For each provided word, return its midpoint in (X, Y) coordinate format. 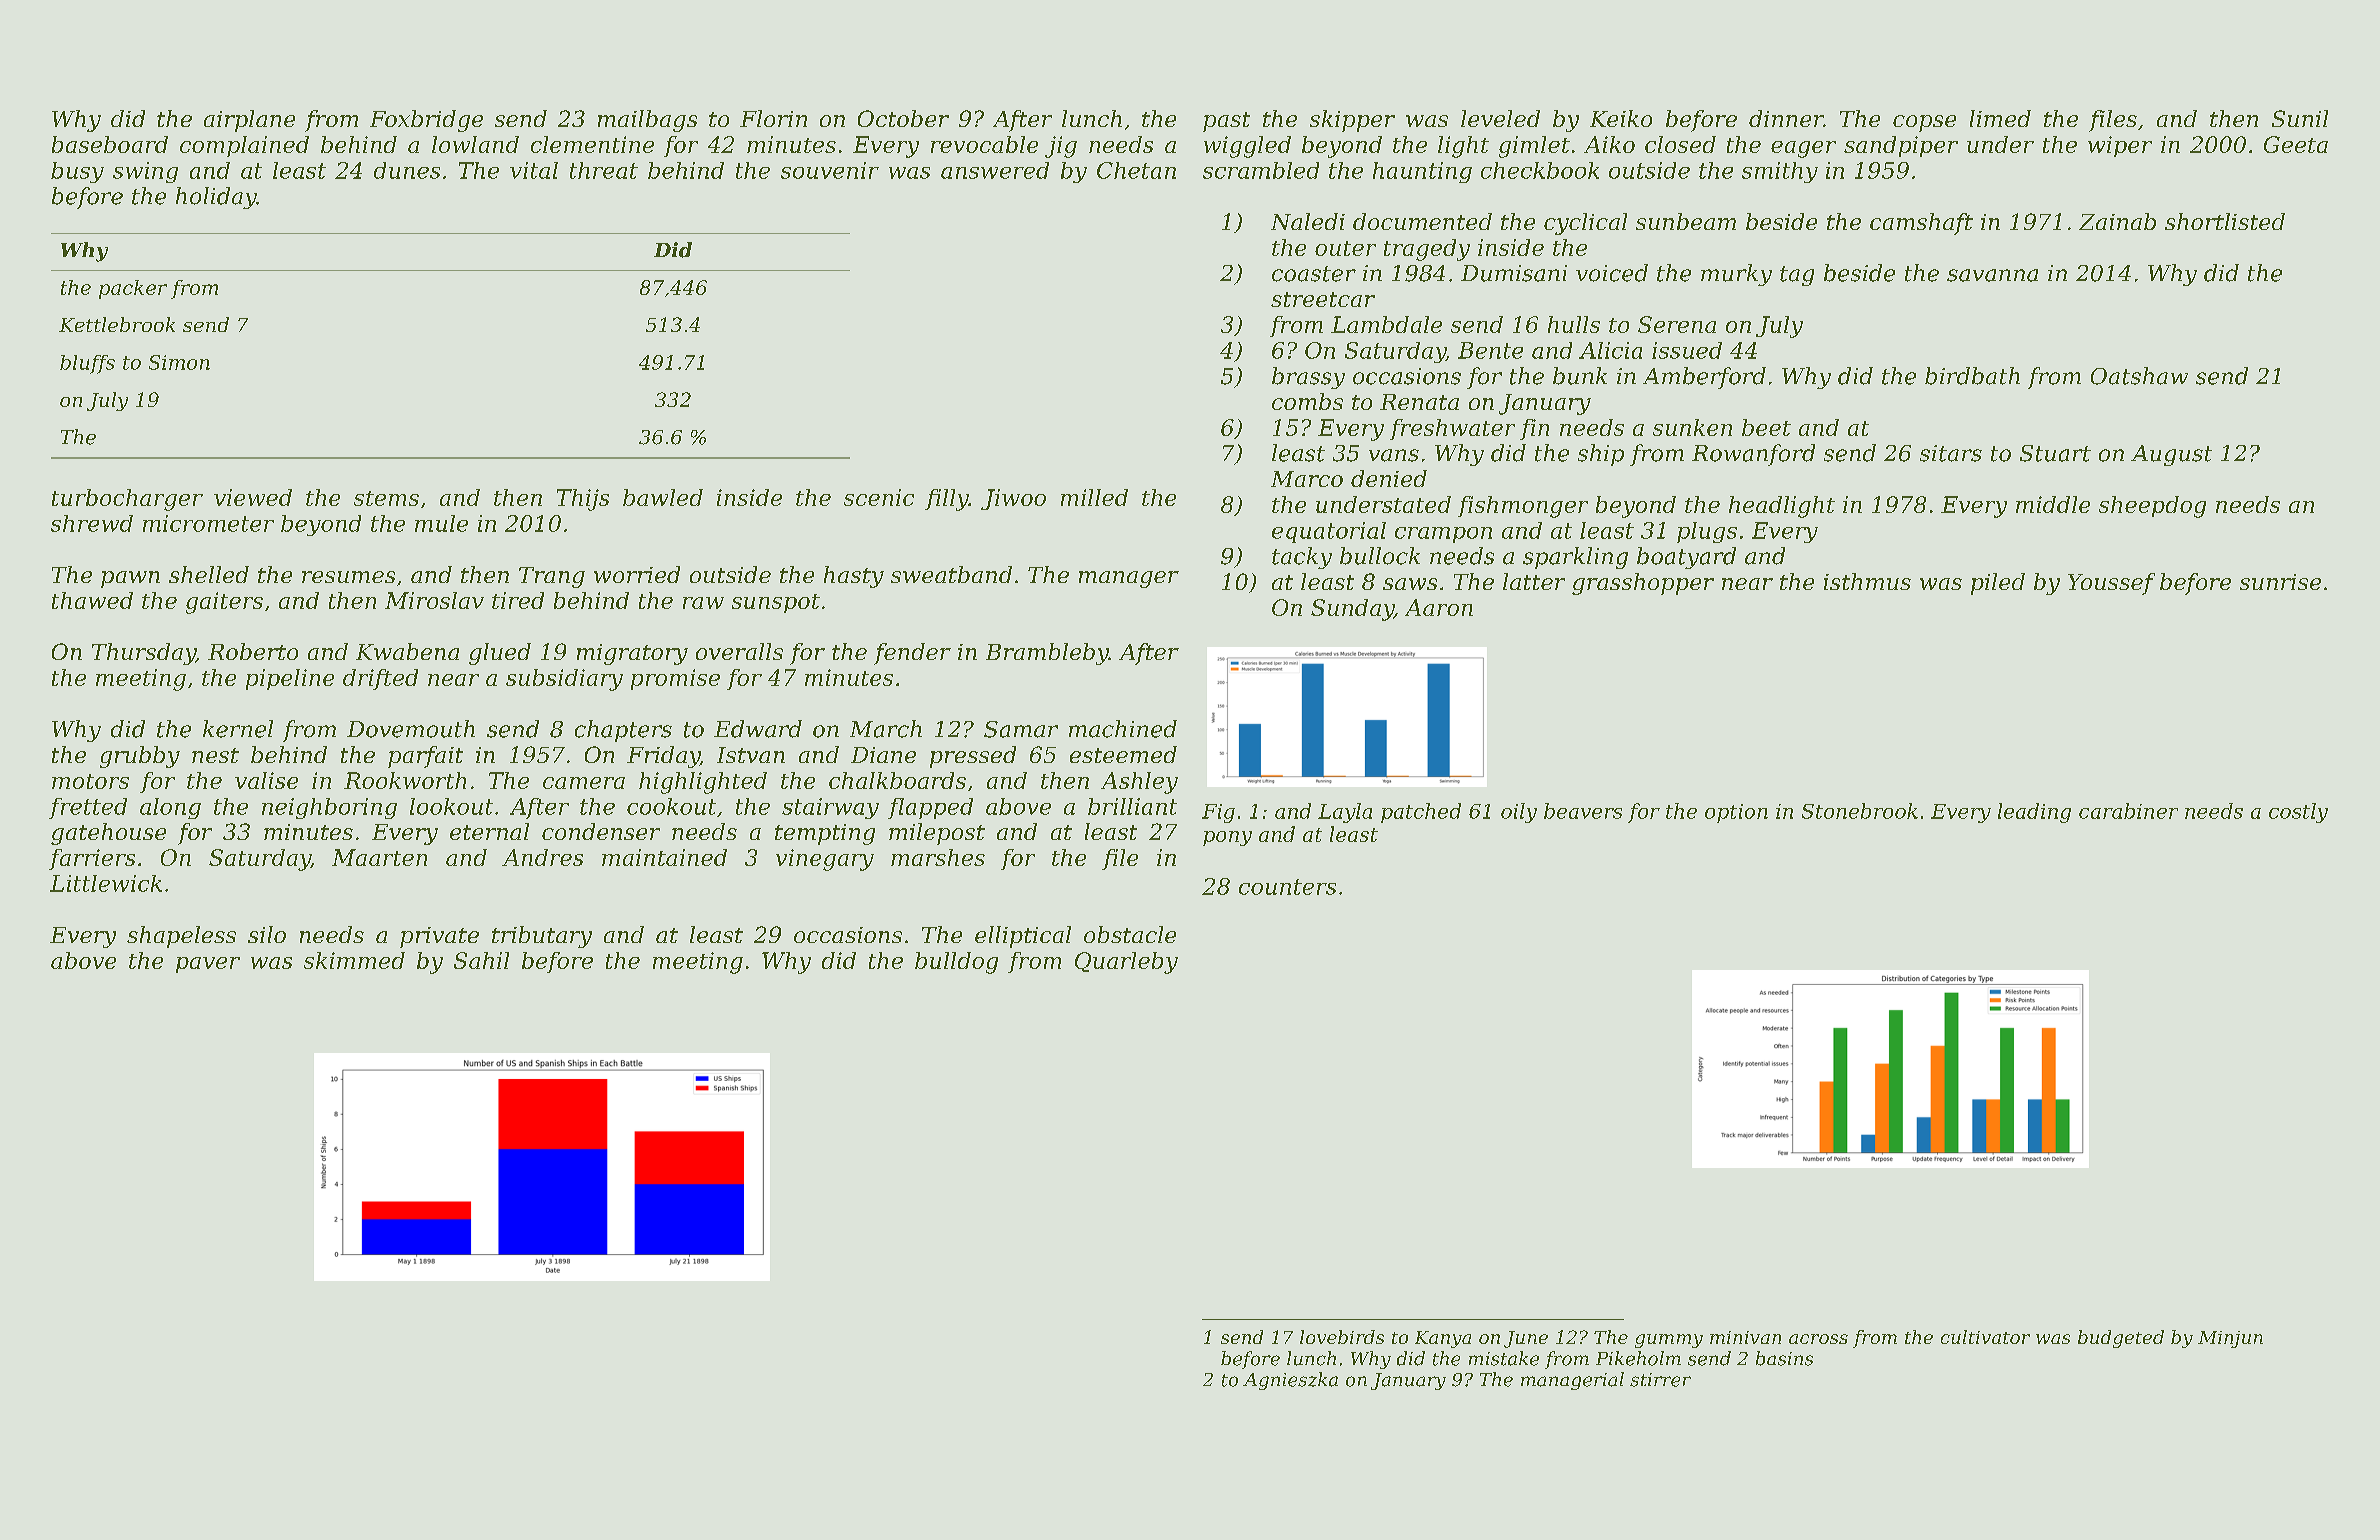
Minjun (2230, 1339)
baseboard (110, 144)
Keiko (1621, 118)
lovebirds (1342, 1337)
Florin (773, 118)
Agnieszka (1290, 1381)
